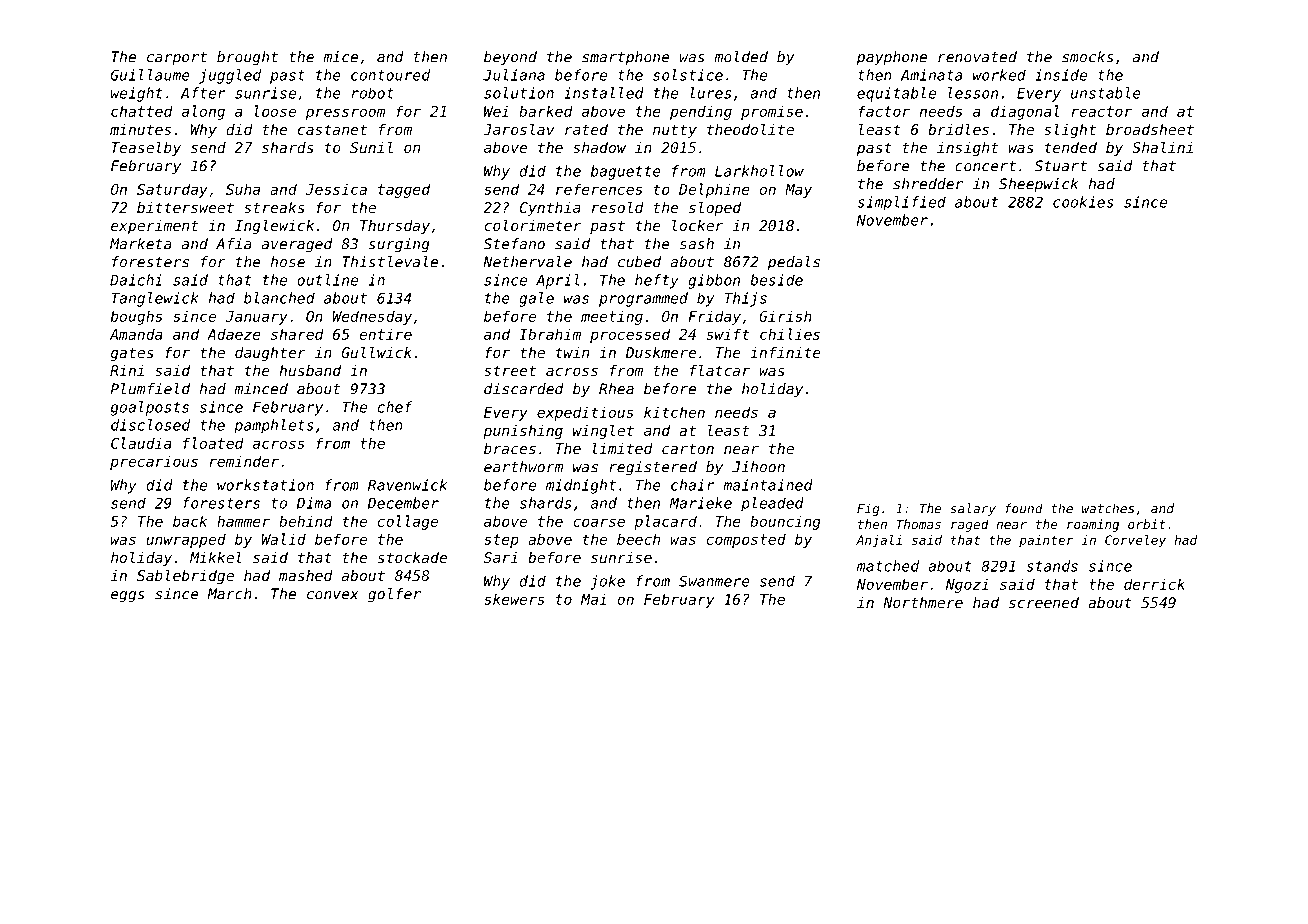 Image resolution: width=1308 pixels, height=924 pixels. Describe the element at coordinates (616, 389) in the screenshot. I see `Rhea` at that location.
